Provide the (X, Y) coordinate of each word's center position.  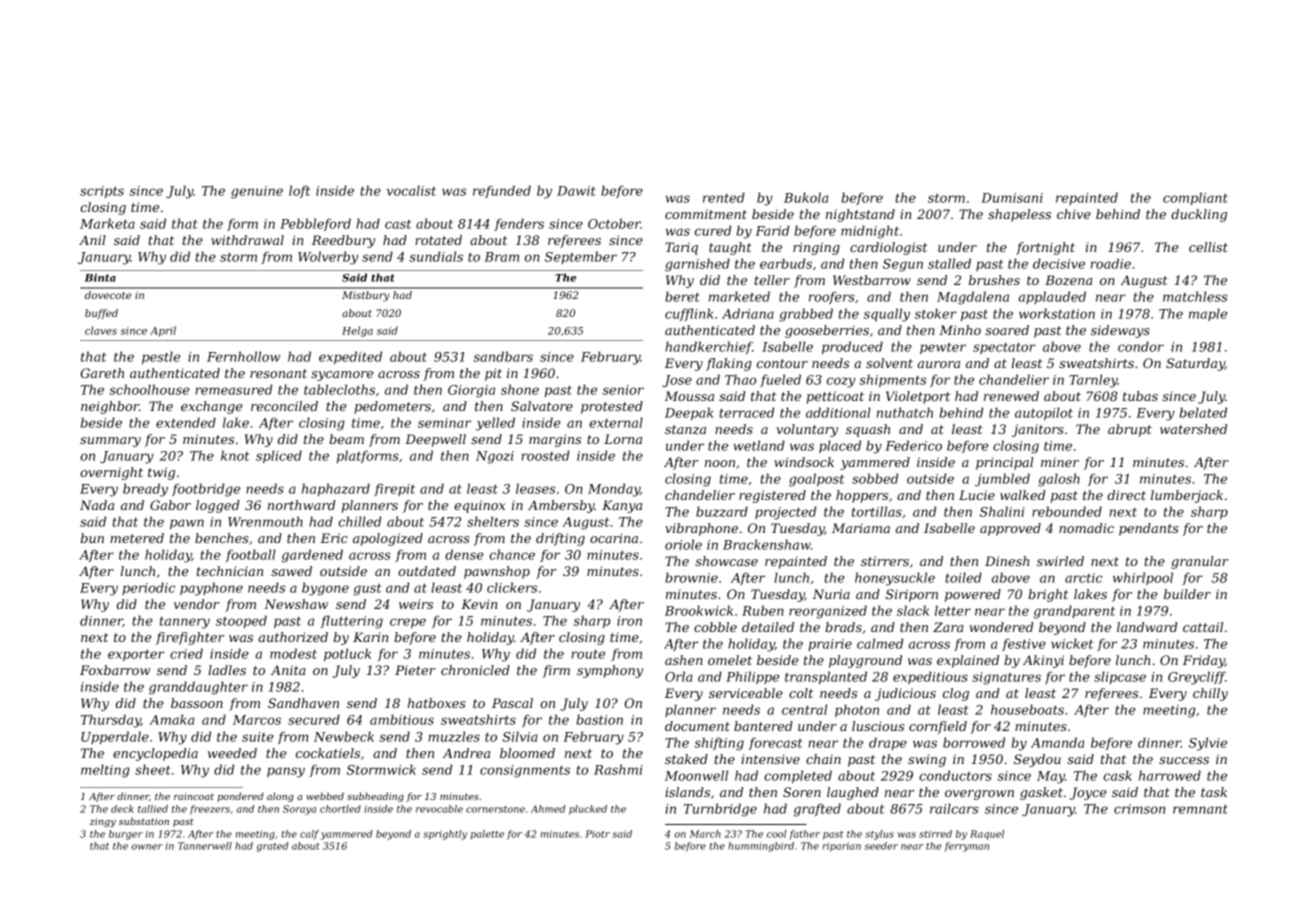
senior (623, 390)
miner (1060, 462)
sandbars (503, 356)
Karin (370, 637)
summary (110, 442)
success (1184, 760)
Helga (357, 331)
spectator (1004, 348)
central (804, 709)
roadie (1111, 263)
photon (857, 710)
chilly (1210, 694)
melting (105, 771)
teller (772, 280)
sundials (436, 256)
